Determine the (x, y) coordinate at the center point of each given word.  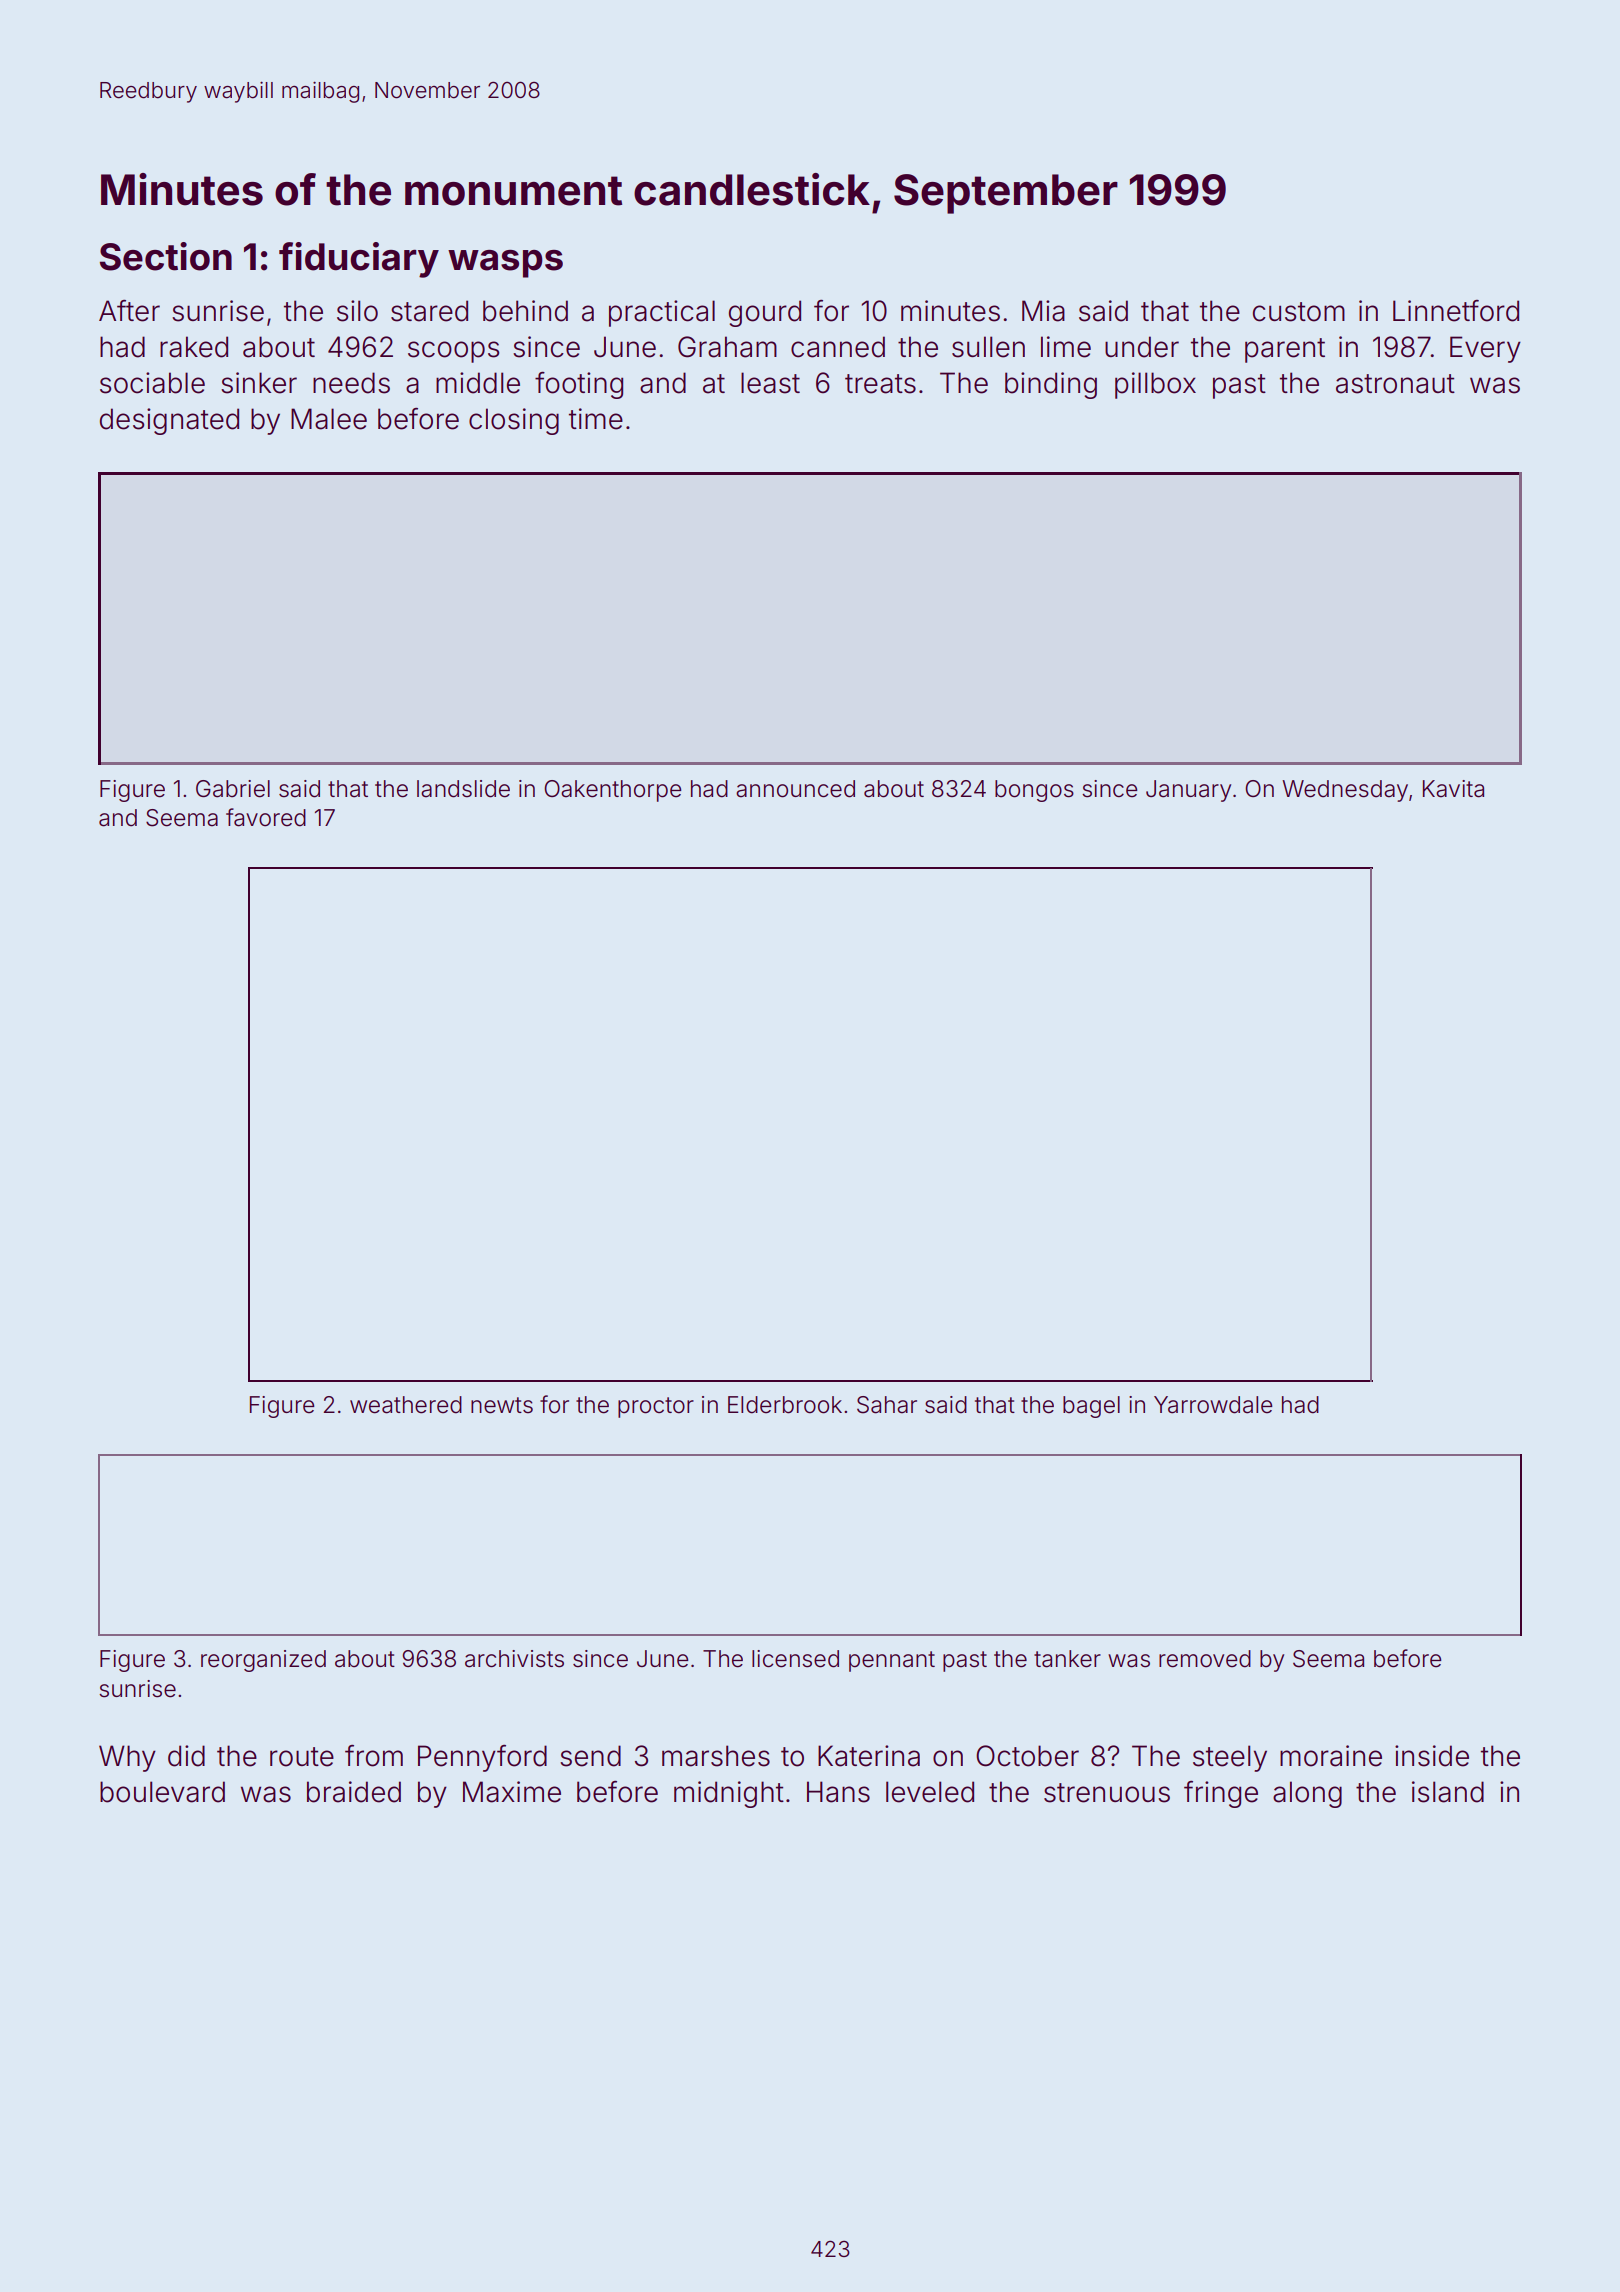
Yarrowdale (1213, 1405)
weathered (406, 1405)
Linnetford (1456, 311)
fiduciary (359, 260)
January (1188, 791)
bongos (1034, 791)
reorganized (263, 1661)
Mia (1043, 311)
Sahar (887, 1405)
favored (266, 817)
